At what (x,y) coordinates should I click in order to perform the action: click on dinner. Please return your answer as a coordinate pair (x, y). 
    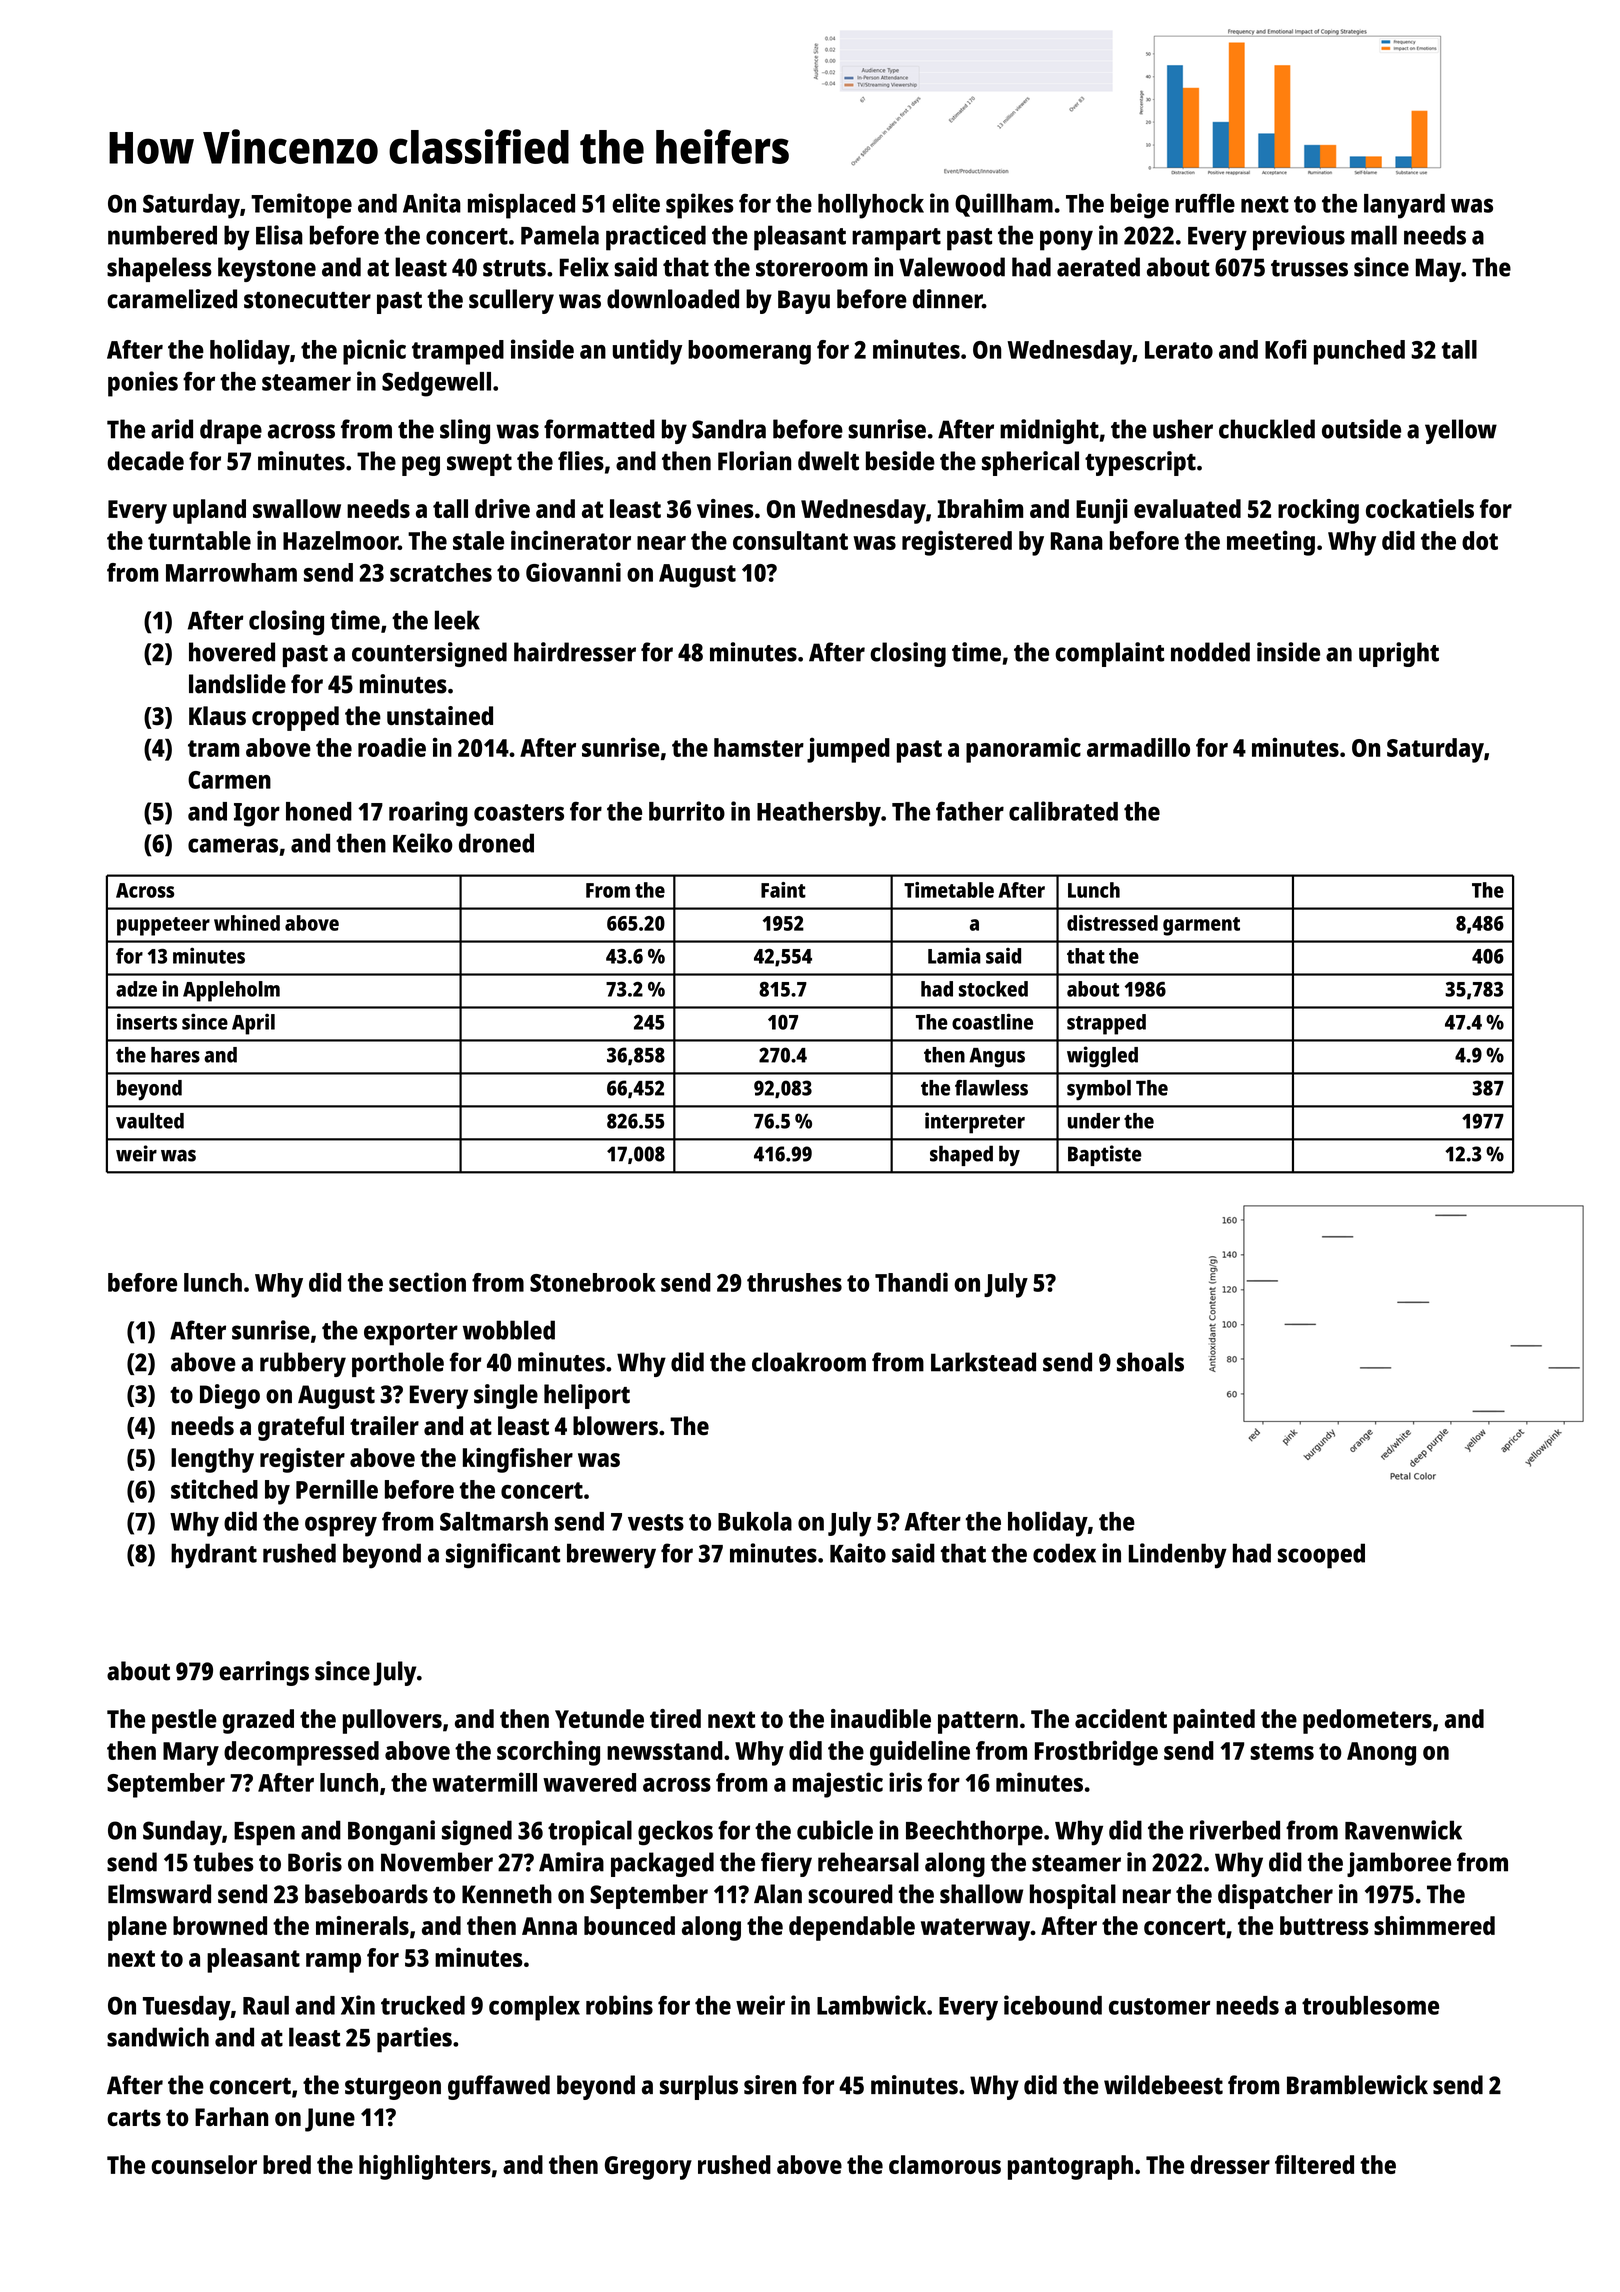
    Looking at the image, I should click on (947, 299).
